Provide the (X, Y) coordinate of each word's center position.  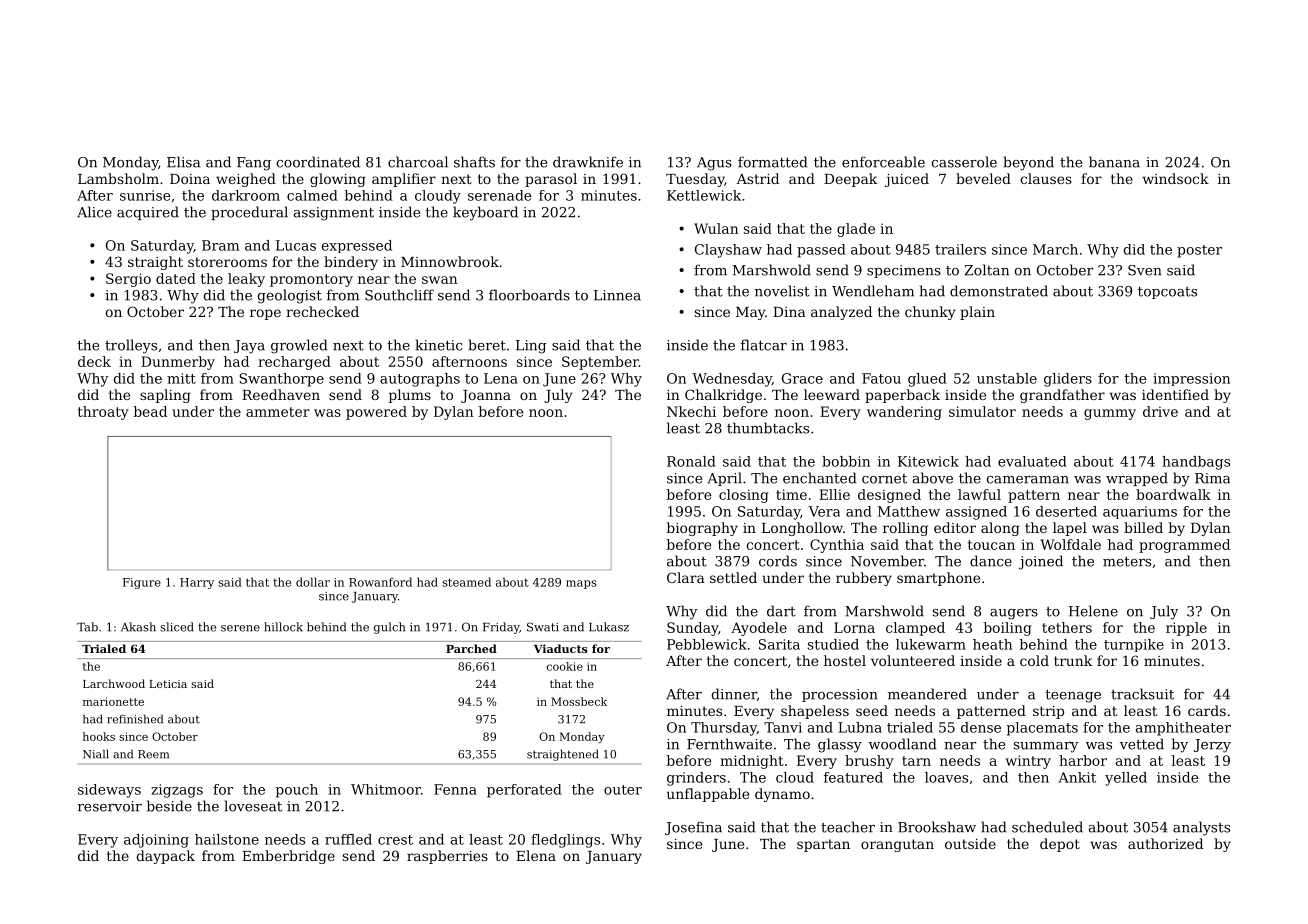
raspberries (447, 857)
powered (376, 413)
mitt (181, 378)
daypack (165, 857)
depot (1060, 845)
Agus (714, 164)
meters (1127, 561)
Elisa (183, 162)
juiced (907, 180)
